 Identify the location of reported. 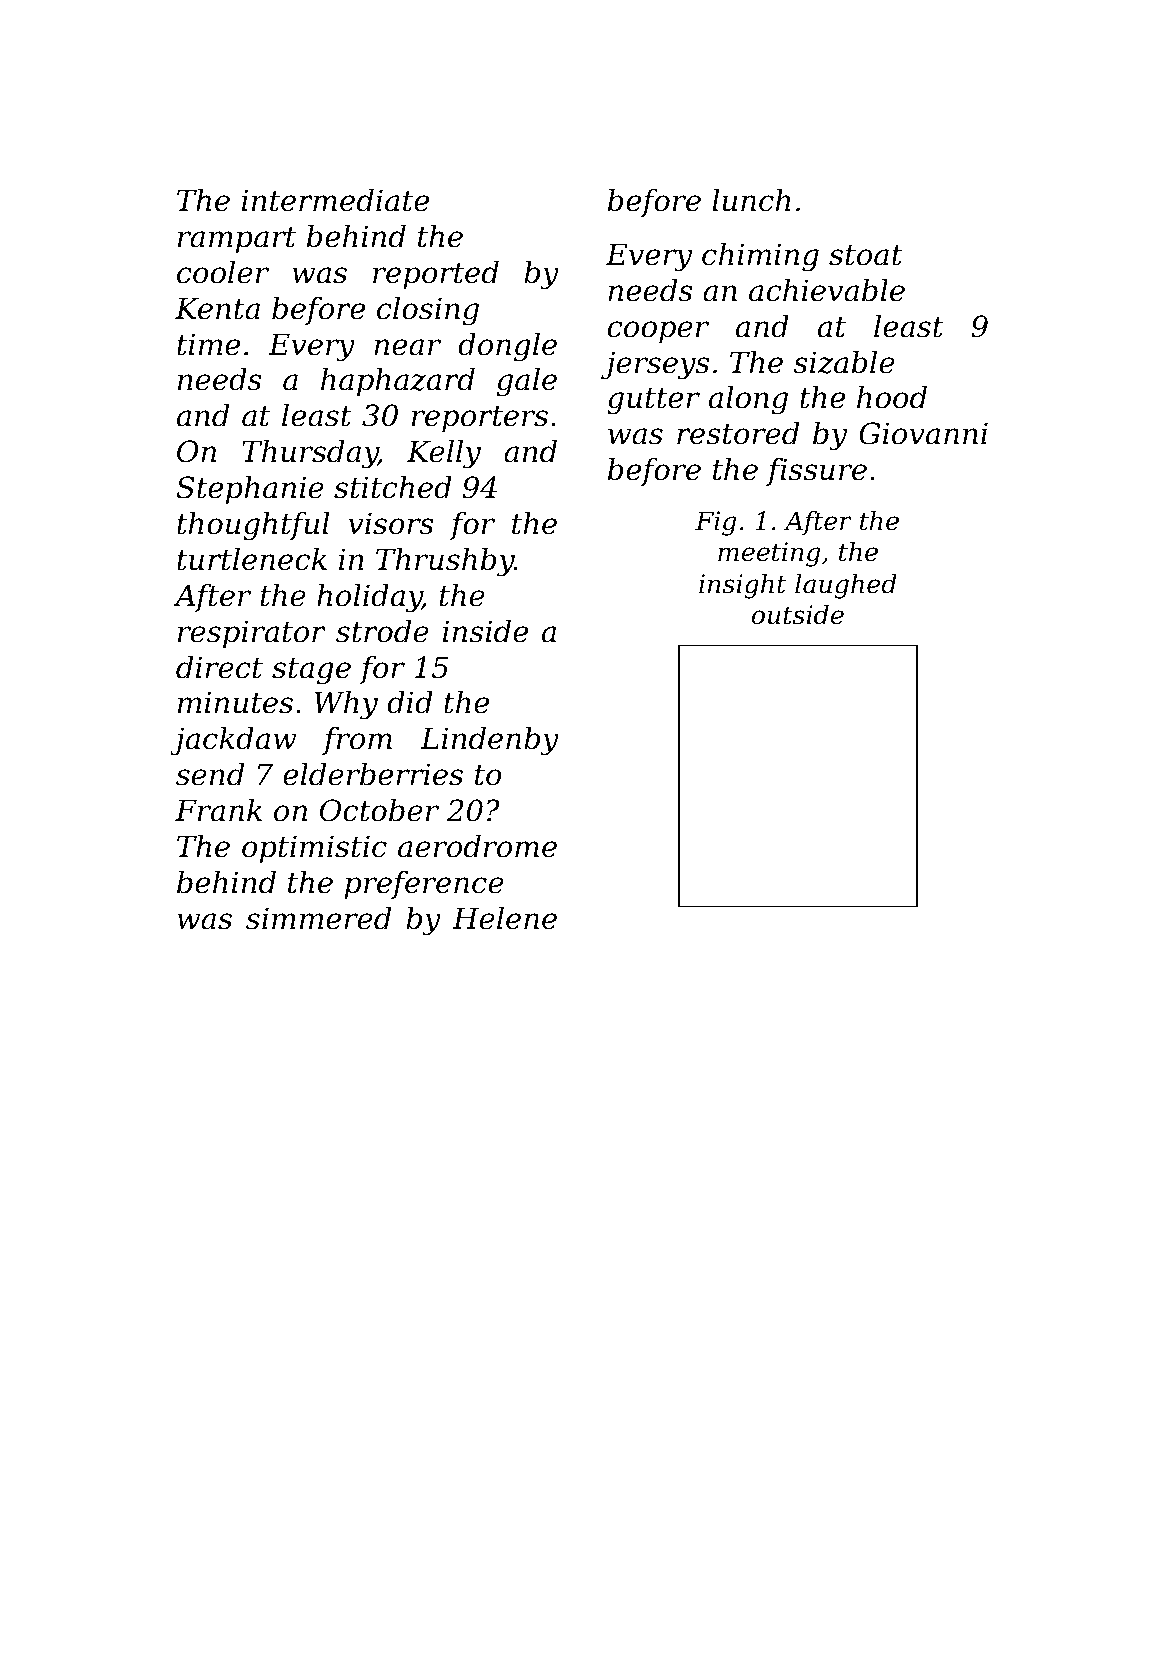
(436, 275).
